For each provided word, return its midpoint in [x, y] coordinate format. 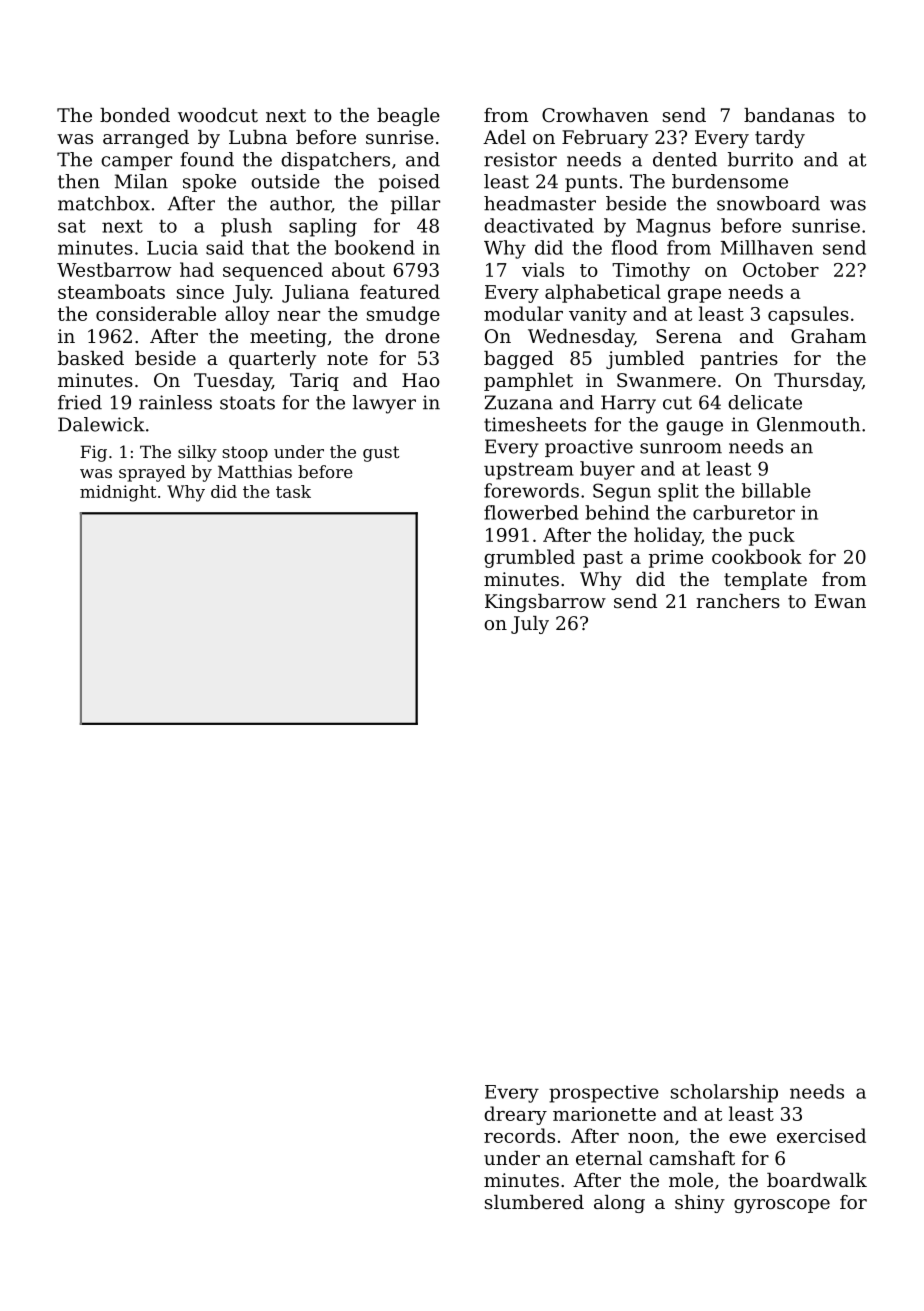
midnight [118, 493]
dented [685, 159]
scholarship [724, 1093]
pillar [415, 205]
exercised [821, 1135]
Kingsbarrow [545, 603]
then [79, 181]
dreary [515, 1115]
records [519, 1135]
